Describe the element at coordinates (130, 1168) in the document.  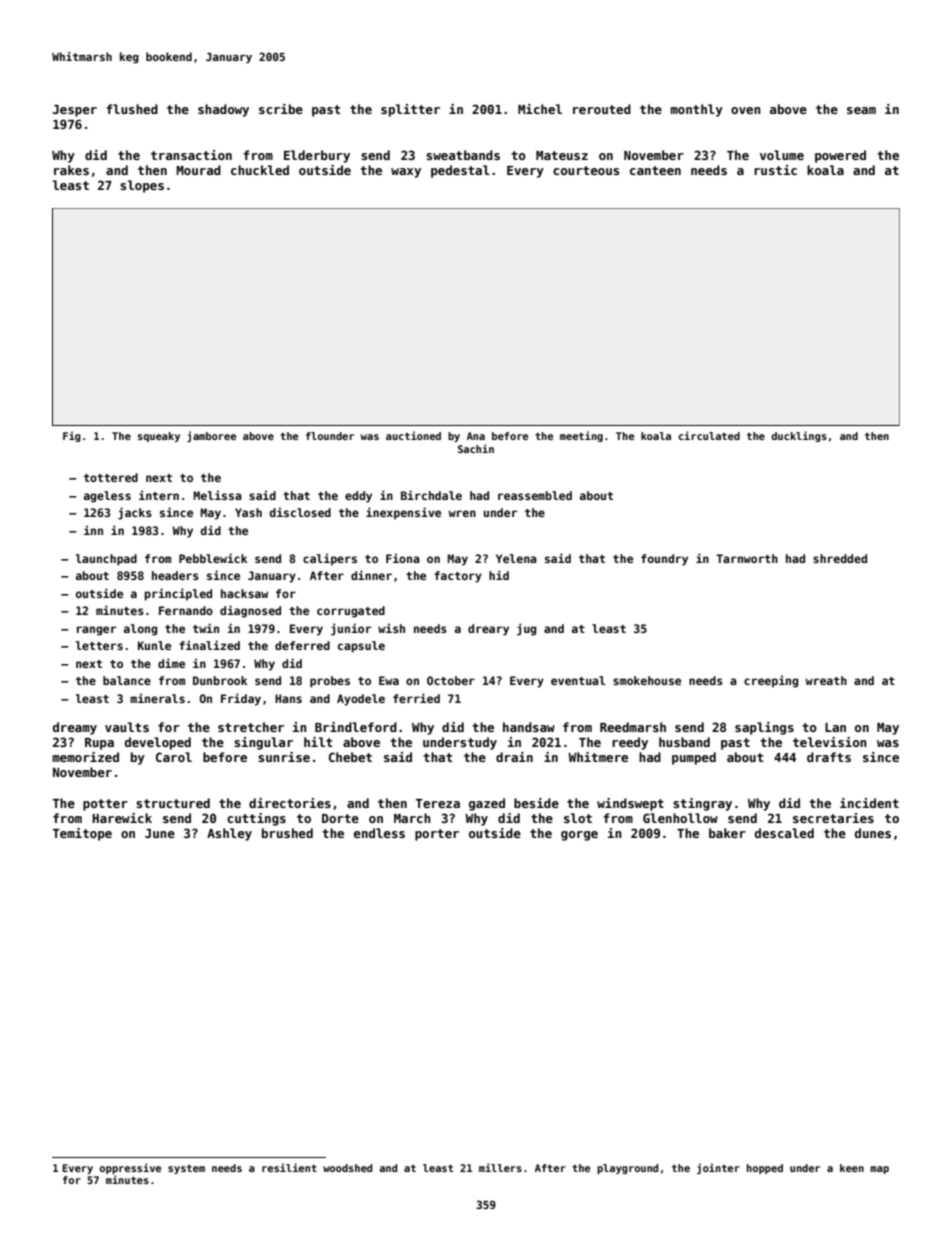
I see `oppressive` at that location.
